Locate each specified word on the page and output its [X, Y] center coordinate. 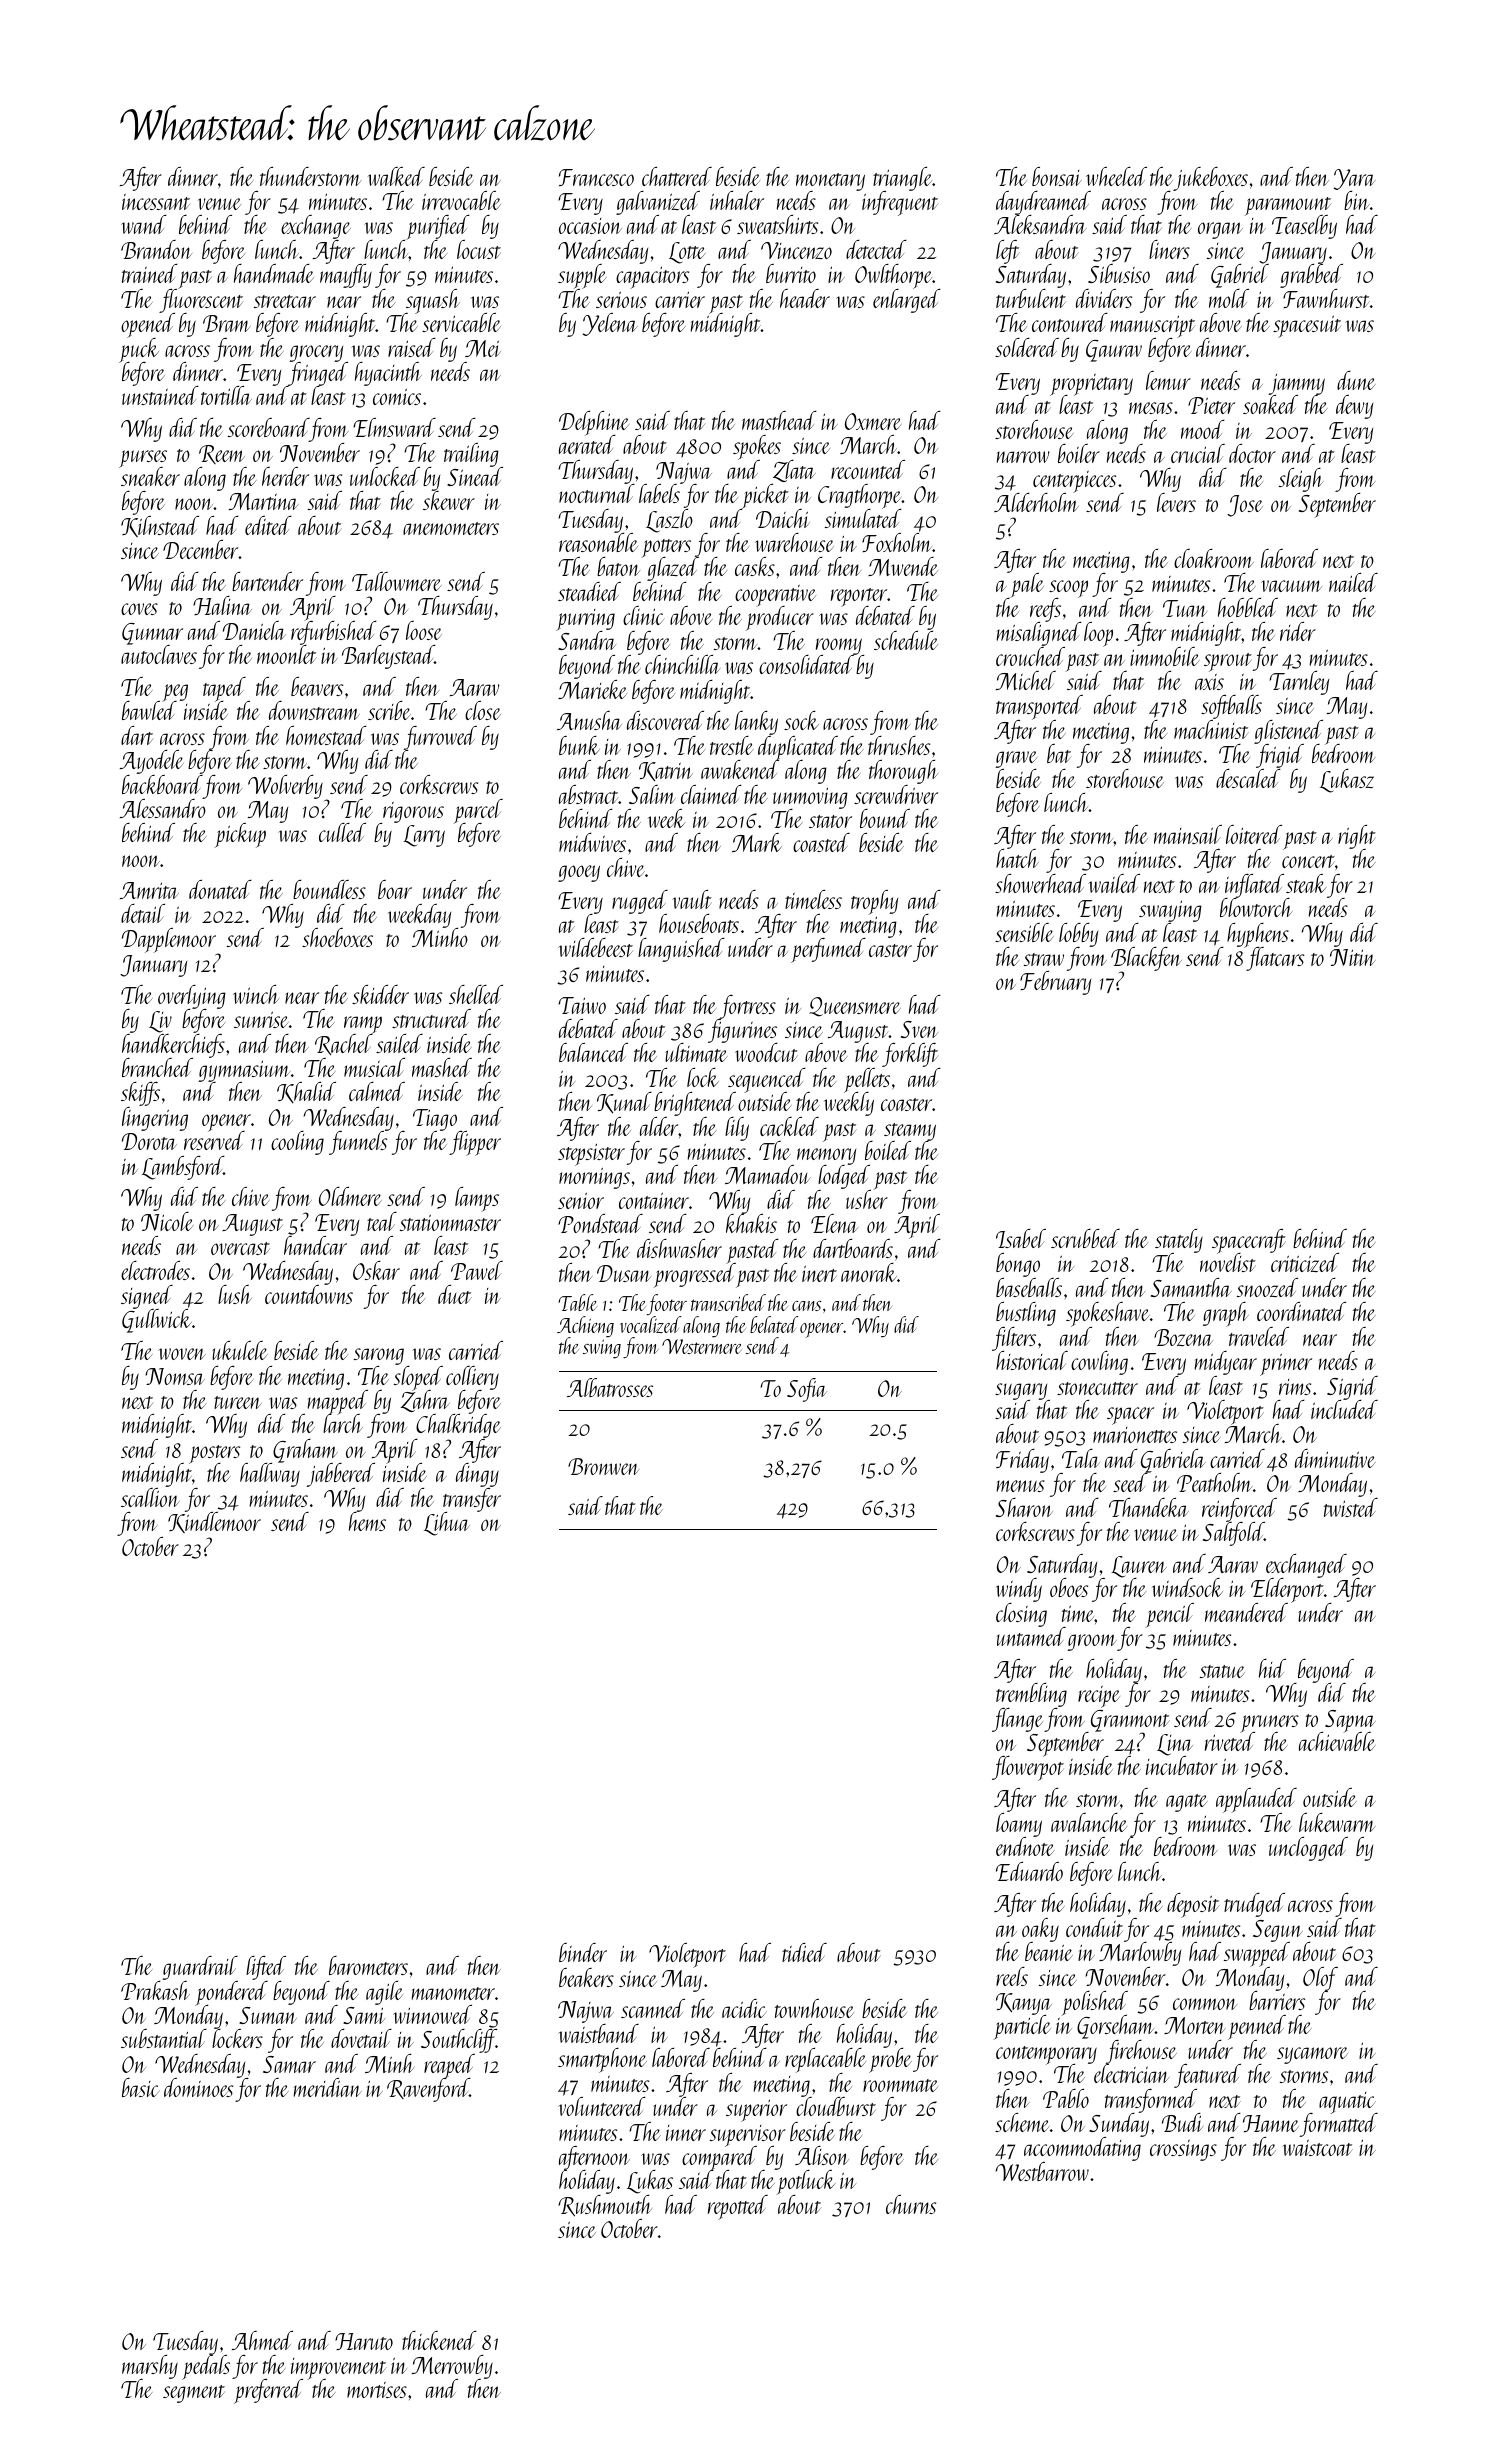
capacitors [652, 278]
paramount [1288, 206]
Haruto [364, 2341]
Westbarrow [1042, 2171]
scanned [653, 2008]
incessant [156, 202]
